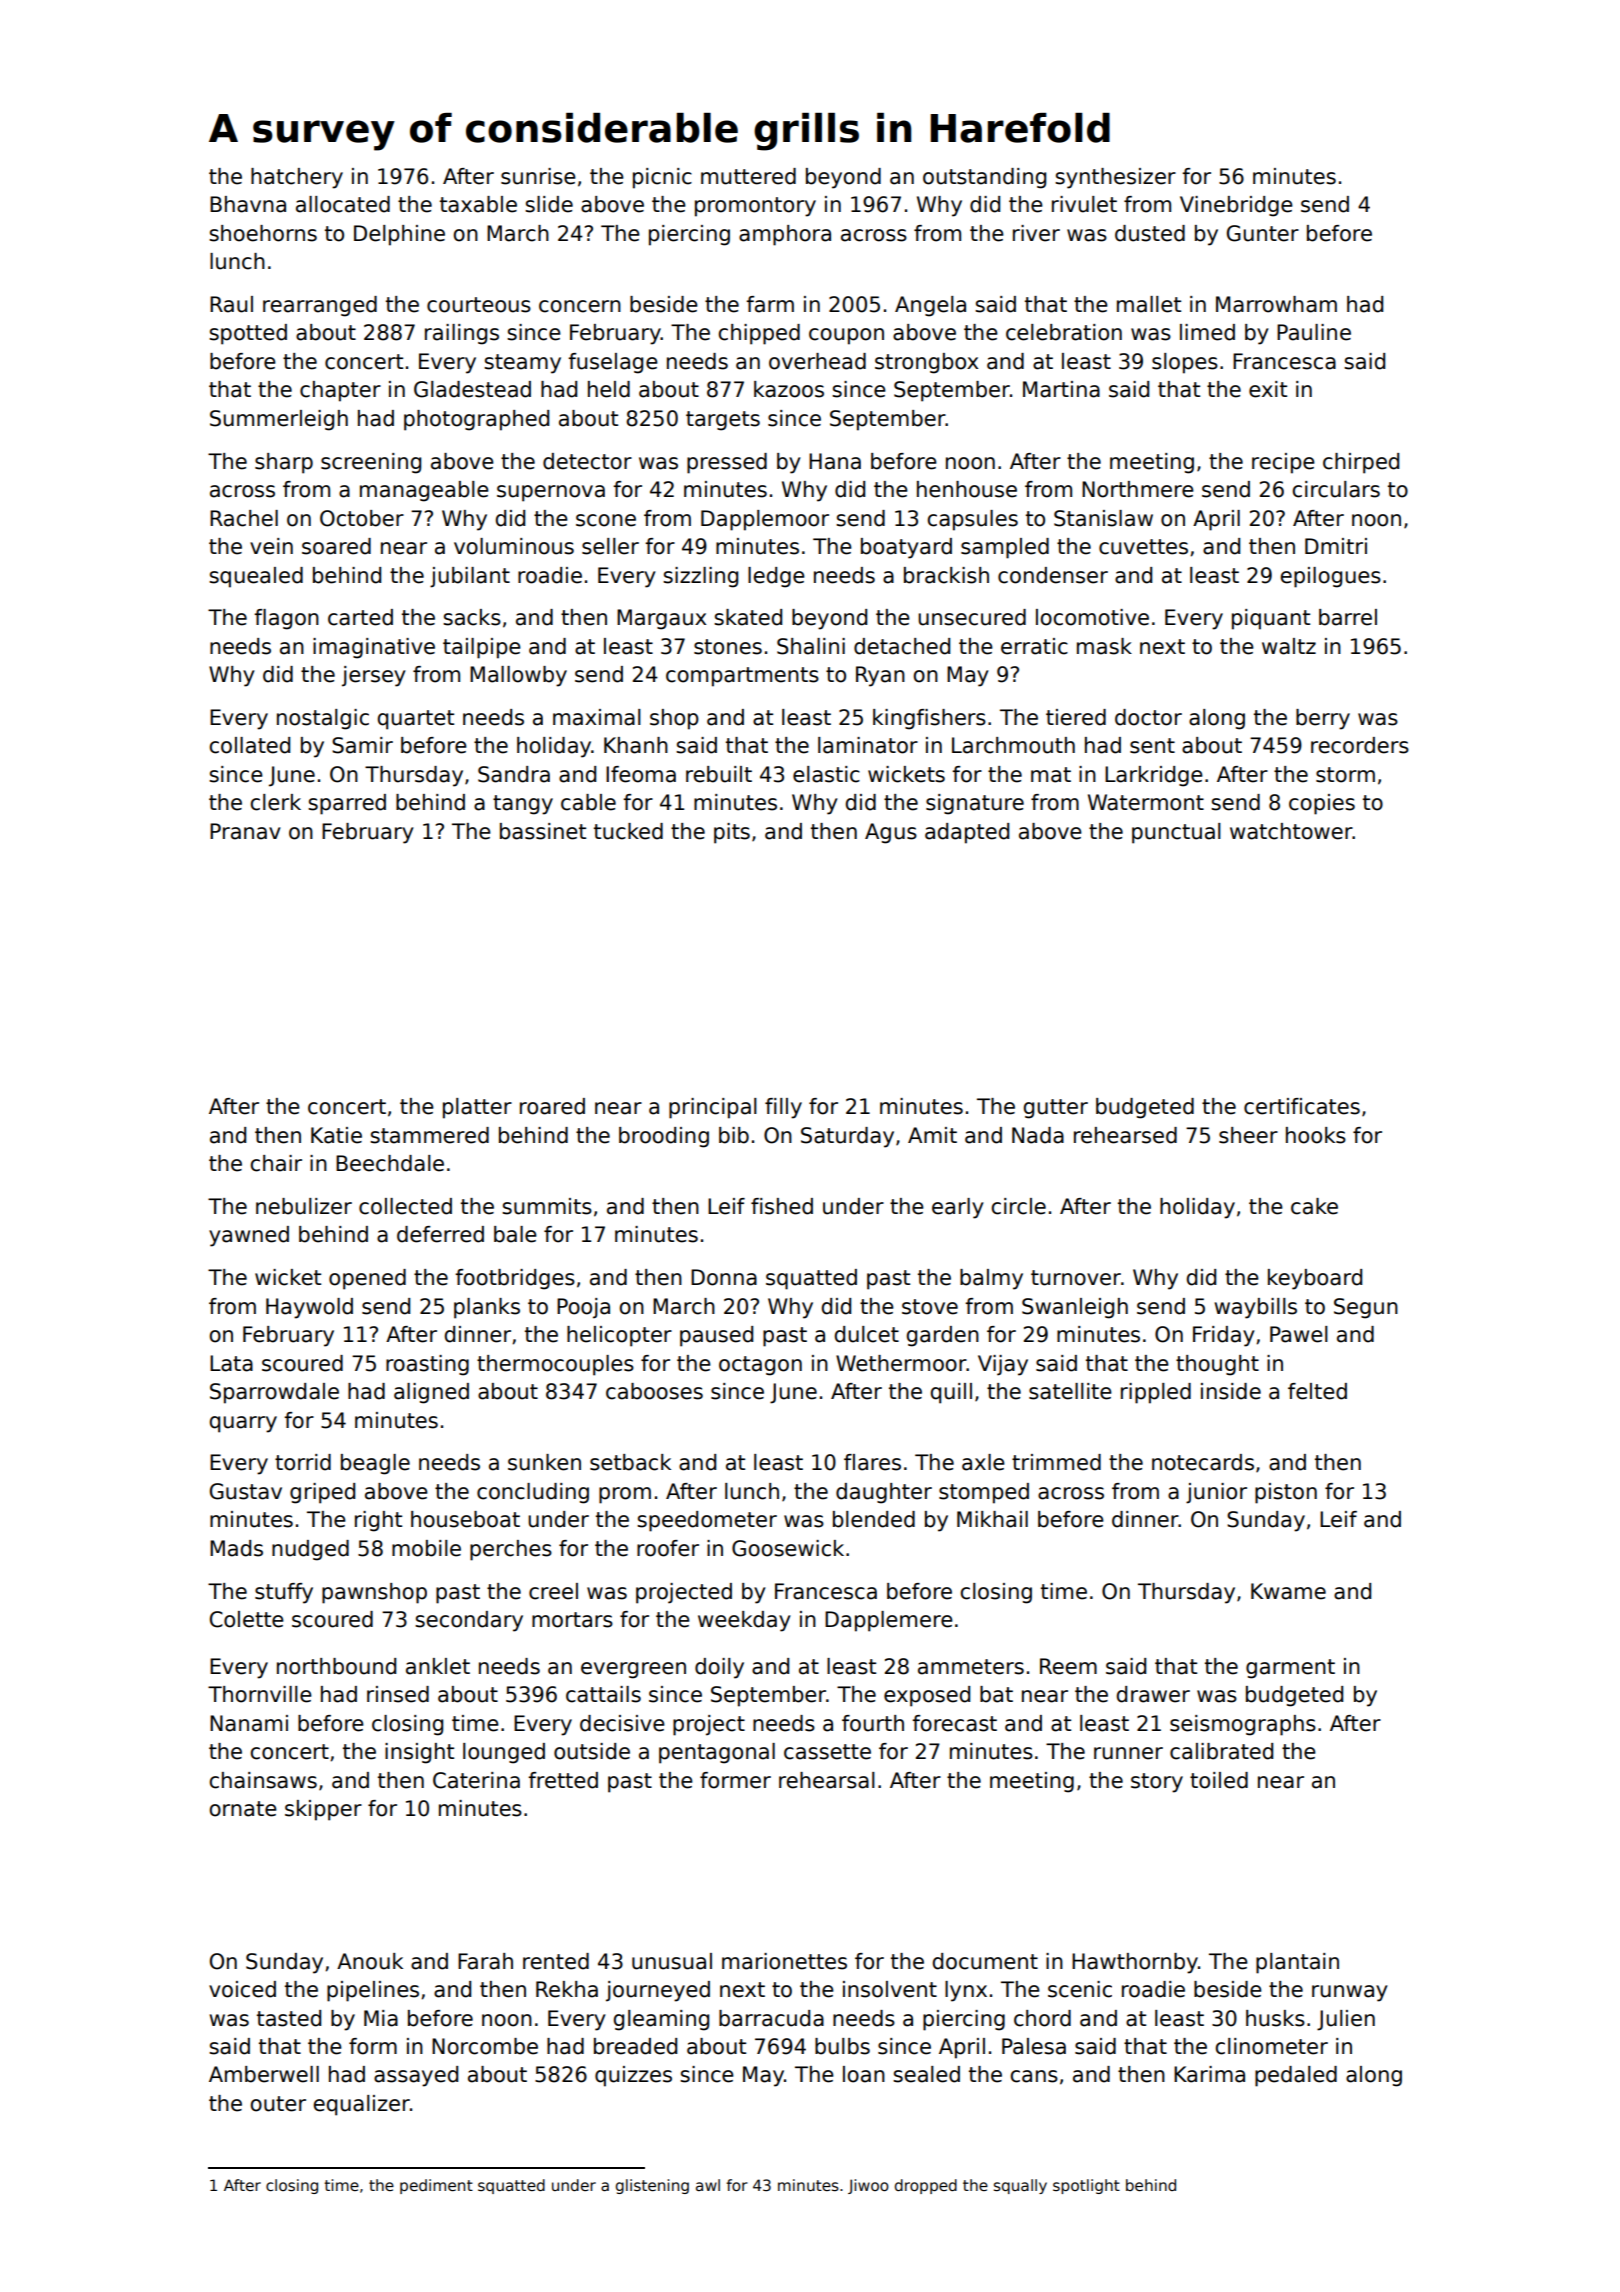  What do you see at coordinates (991, 1279) in the document?
I see `balmy` at bounding box center [991, 1279].
